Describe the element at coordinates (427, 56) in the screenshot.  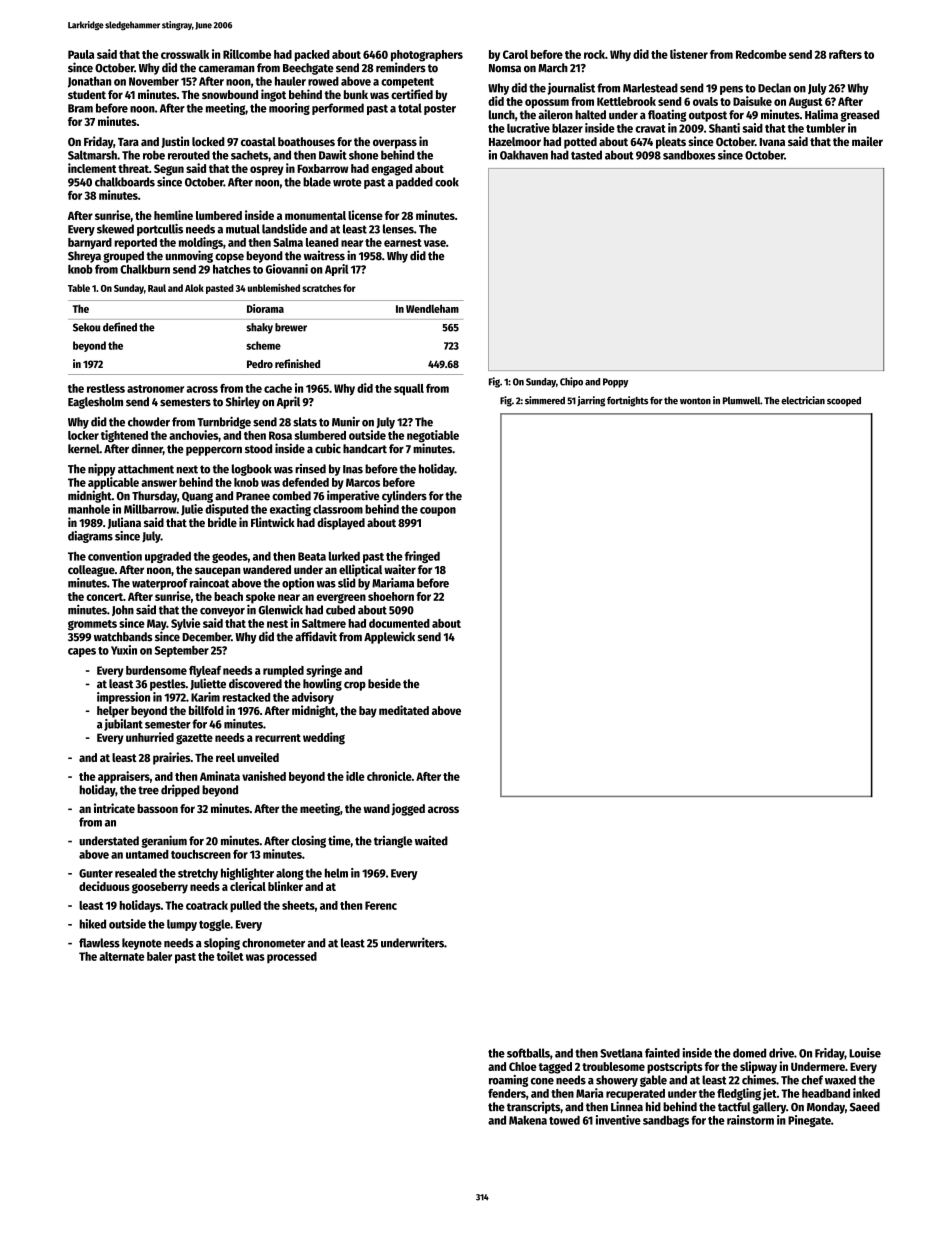
I see `photographers` at that location.
